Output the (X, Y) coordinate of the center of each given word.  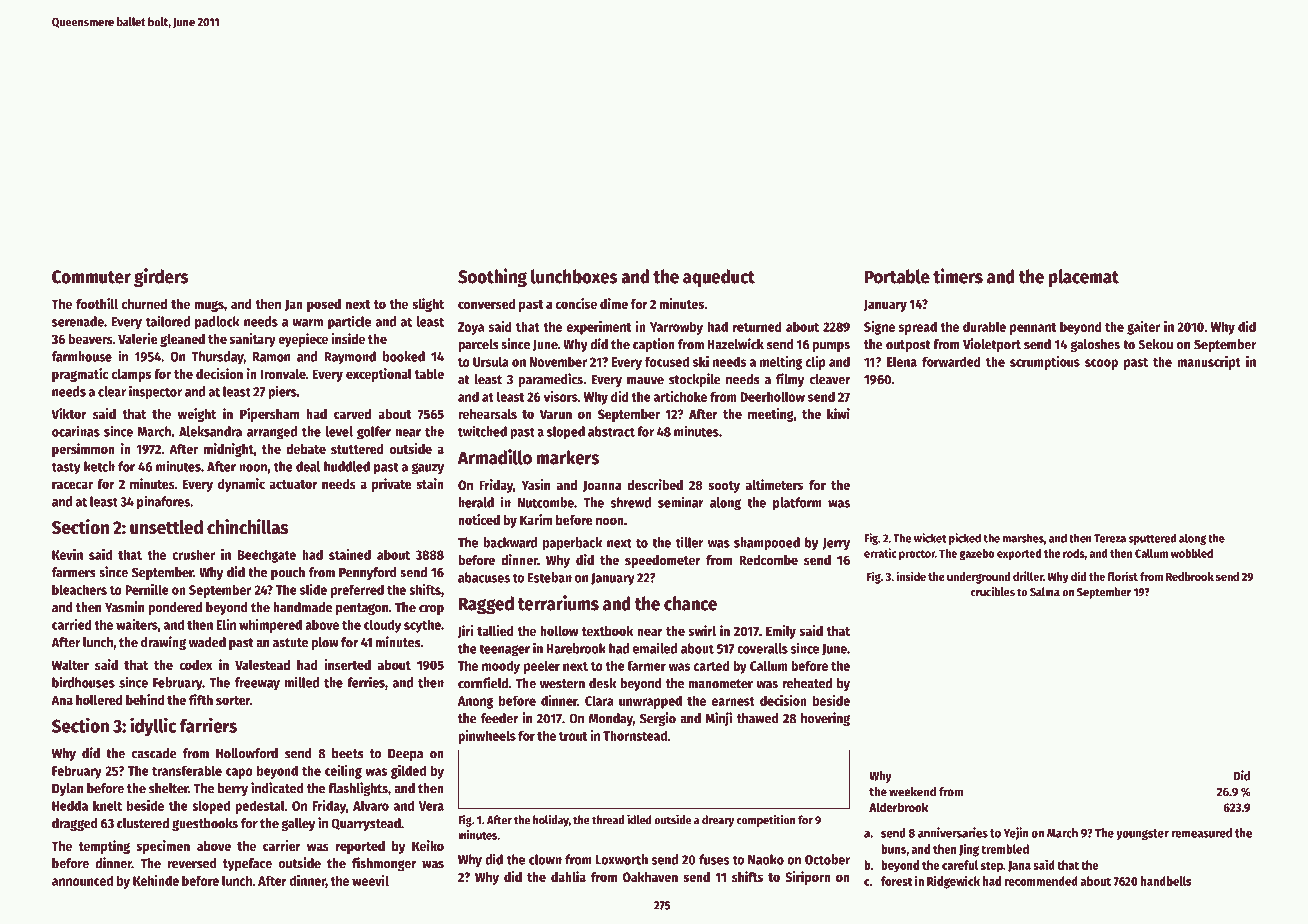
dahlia (568, 876)
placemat (1084, 278)
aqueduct (719, 278)
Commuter (91, 277)
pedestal (260, 807)
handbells (1166, 881)
